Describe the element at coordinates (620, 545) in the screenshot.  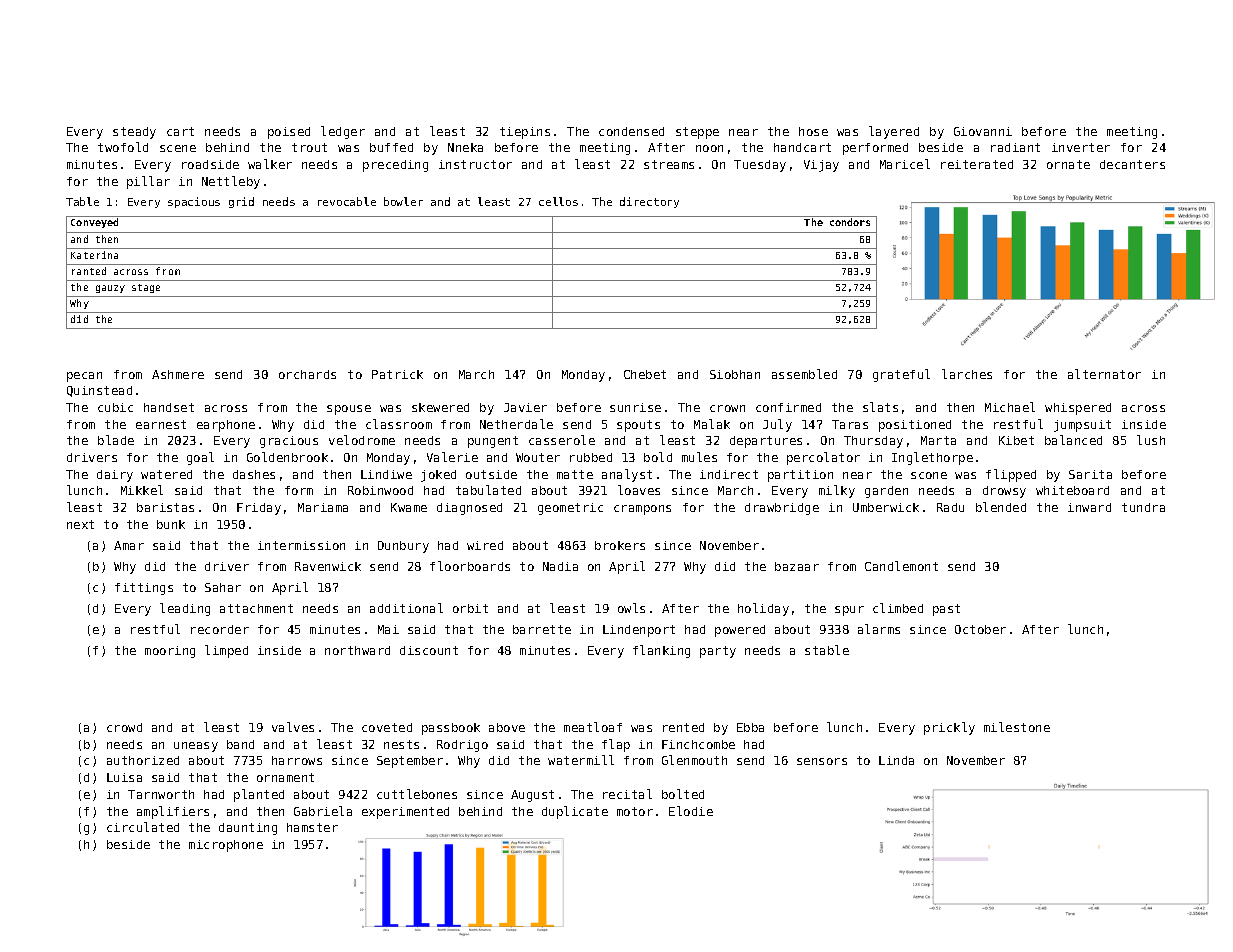
I see `brokers` at that location.
